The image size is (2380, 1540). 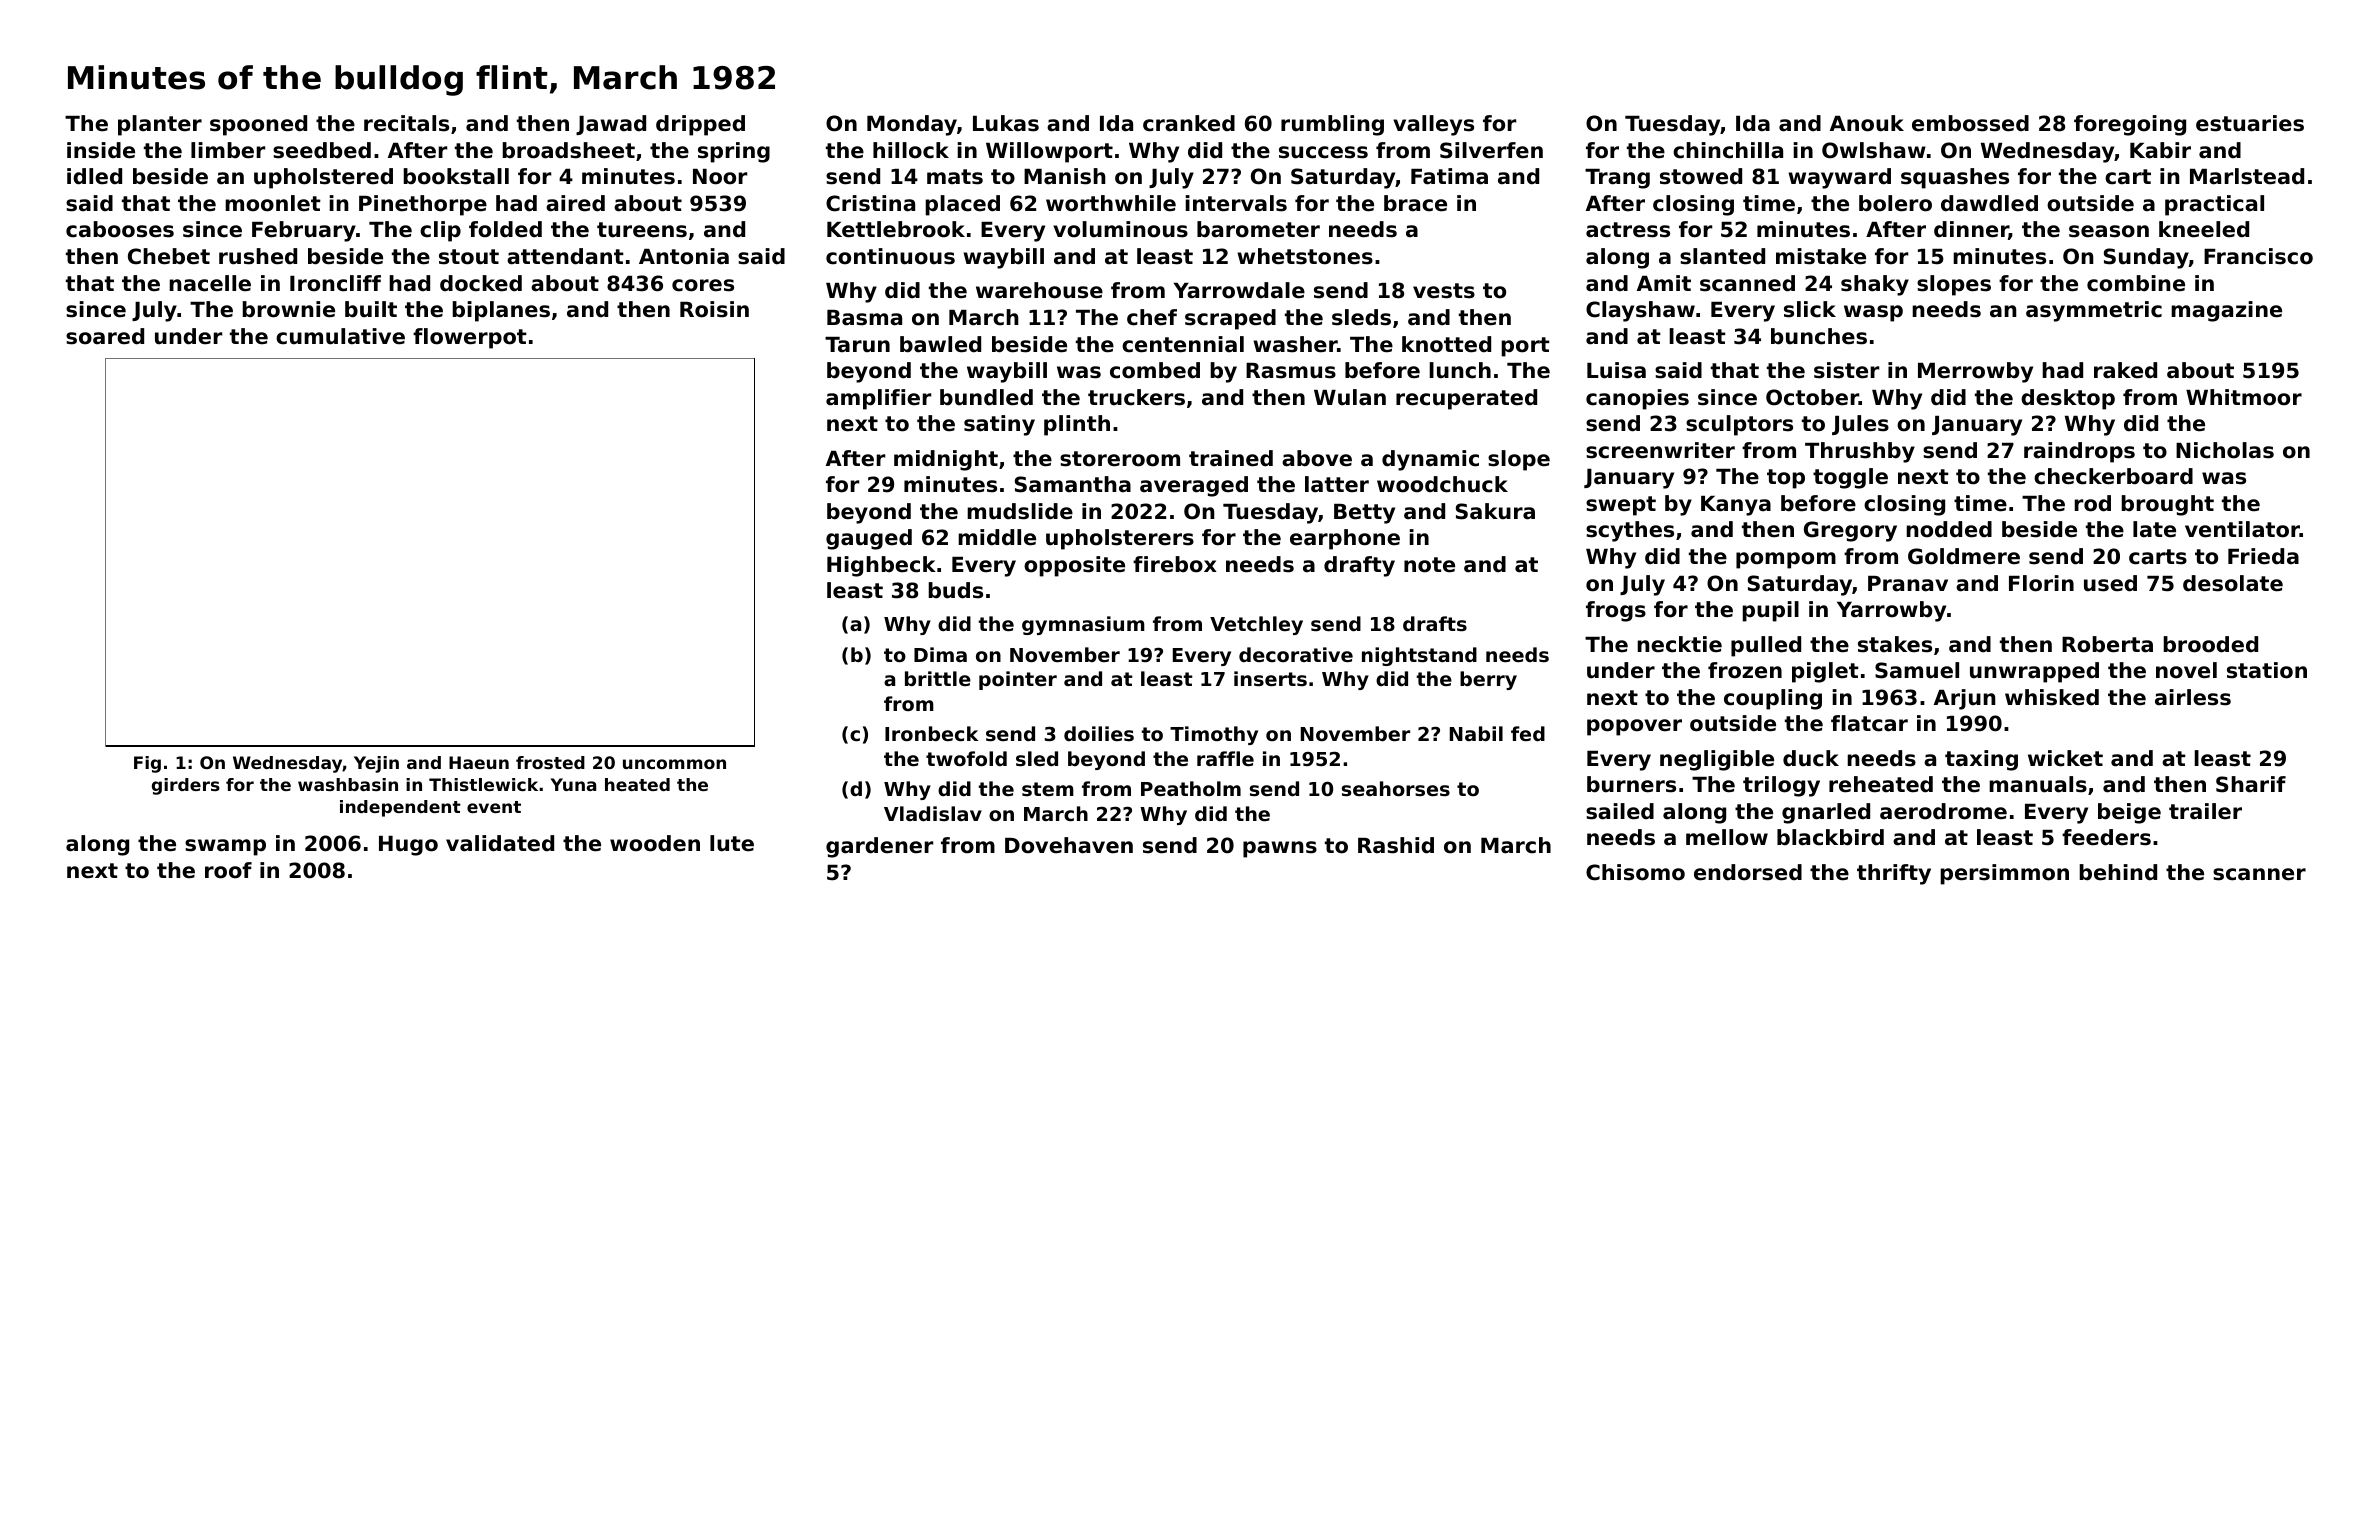 I want to click on frosted, so click(x=550, y=762).
